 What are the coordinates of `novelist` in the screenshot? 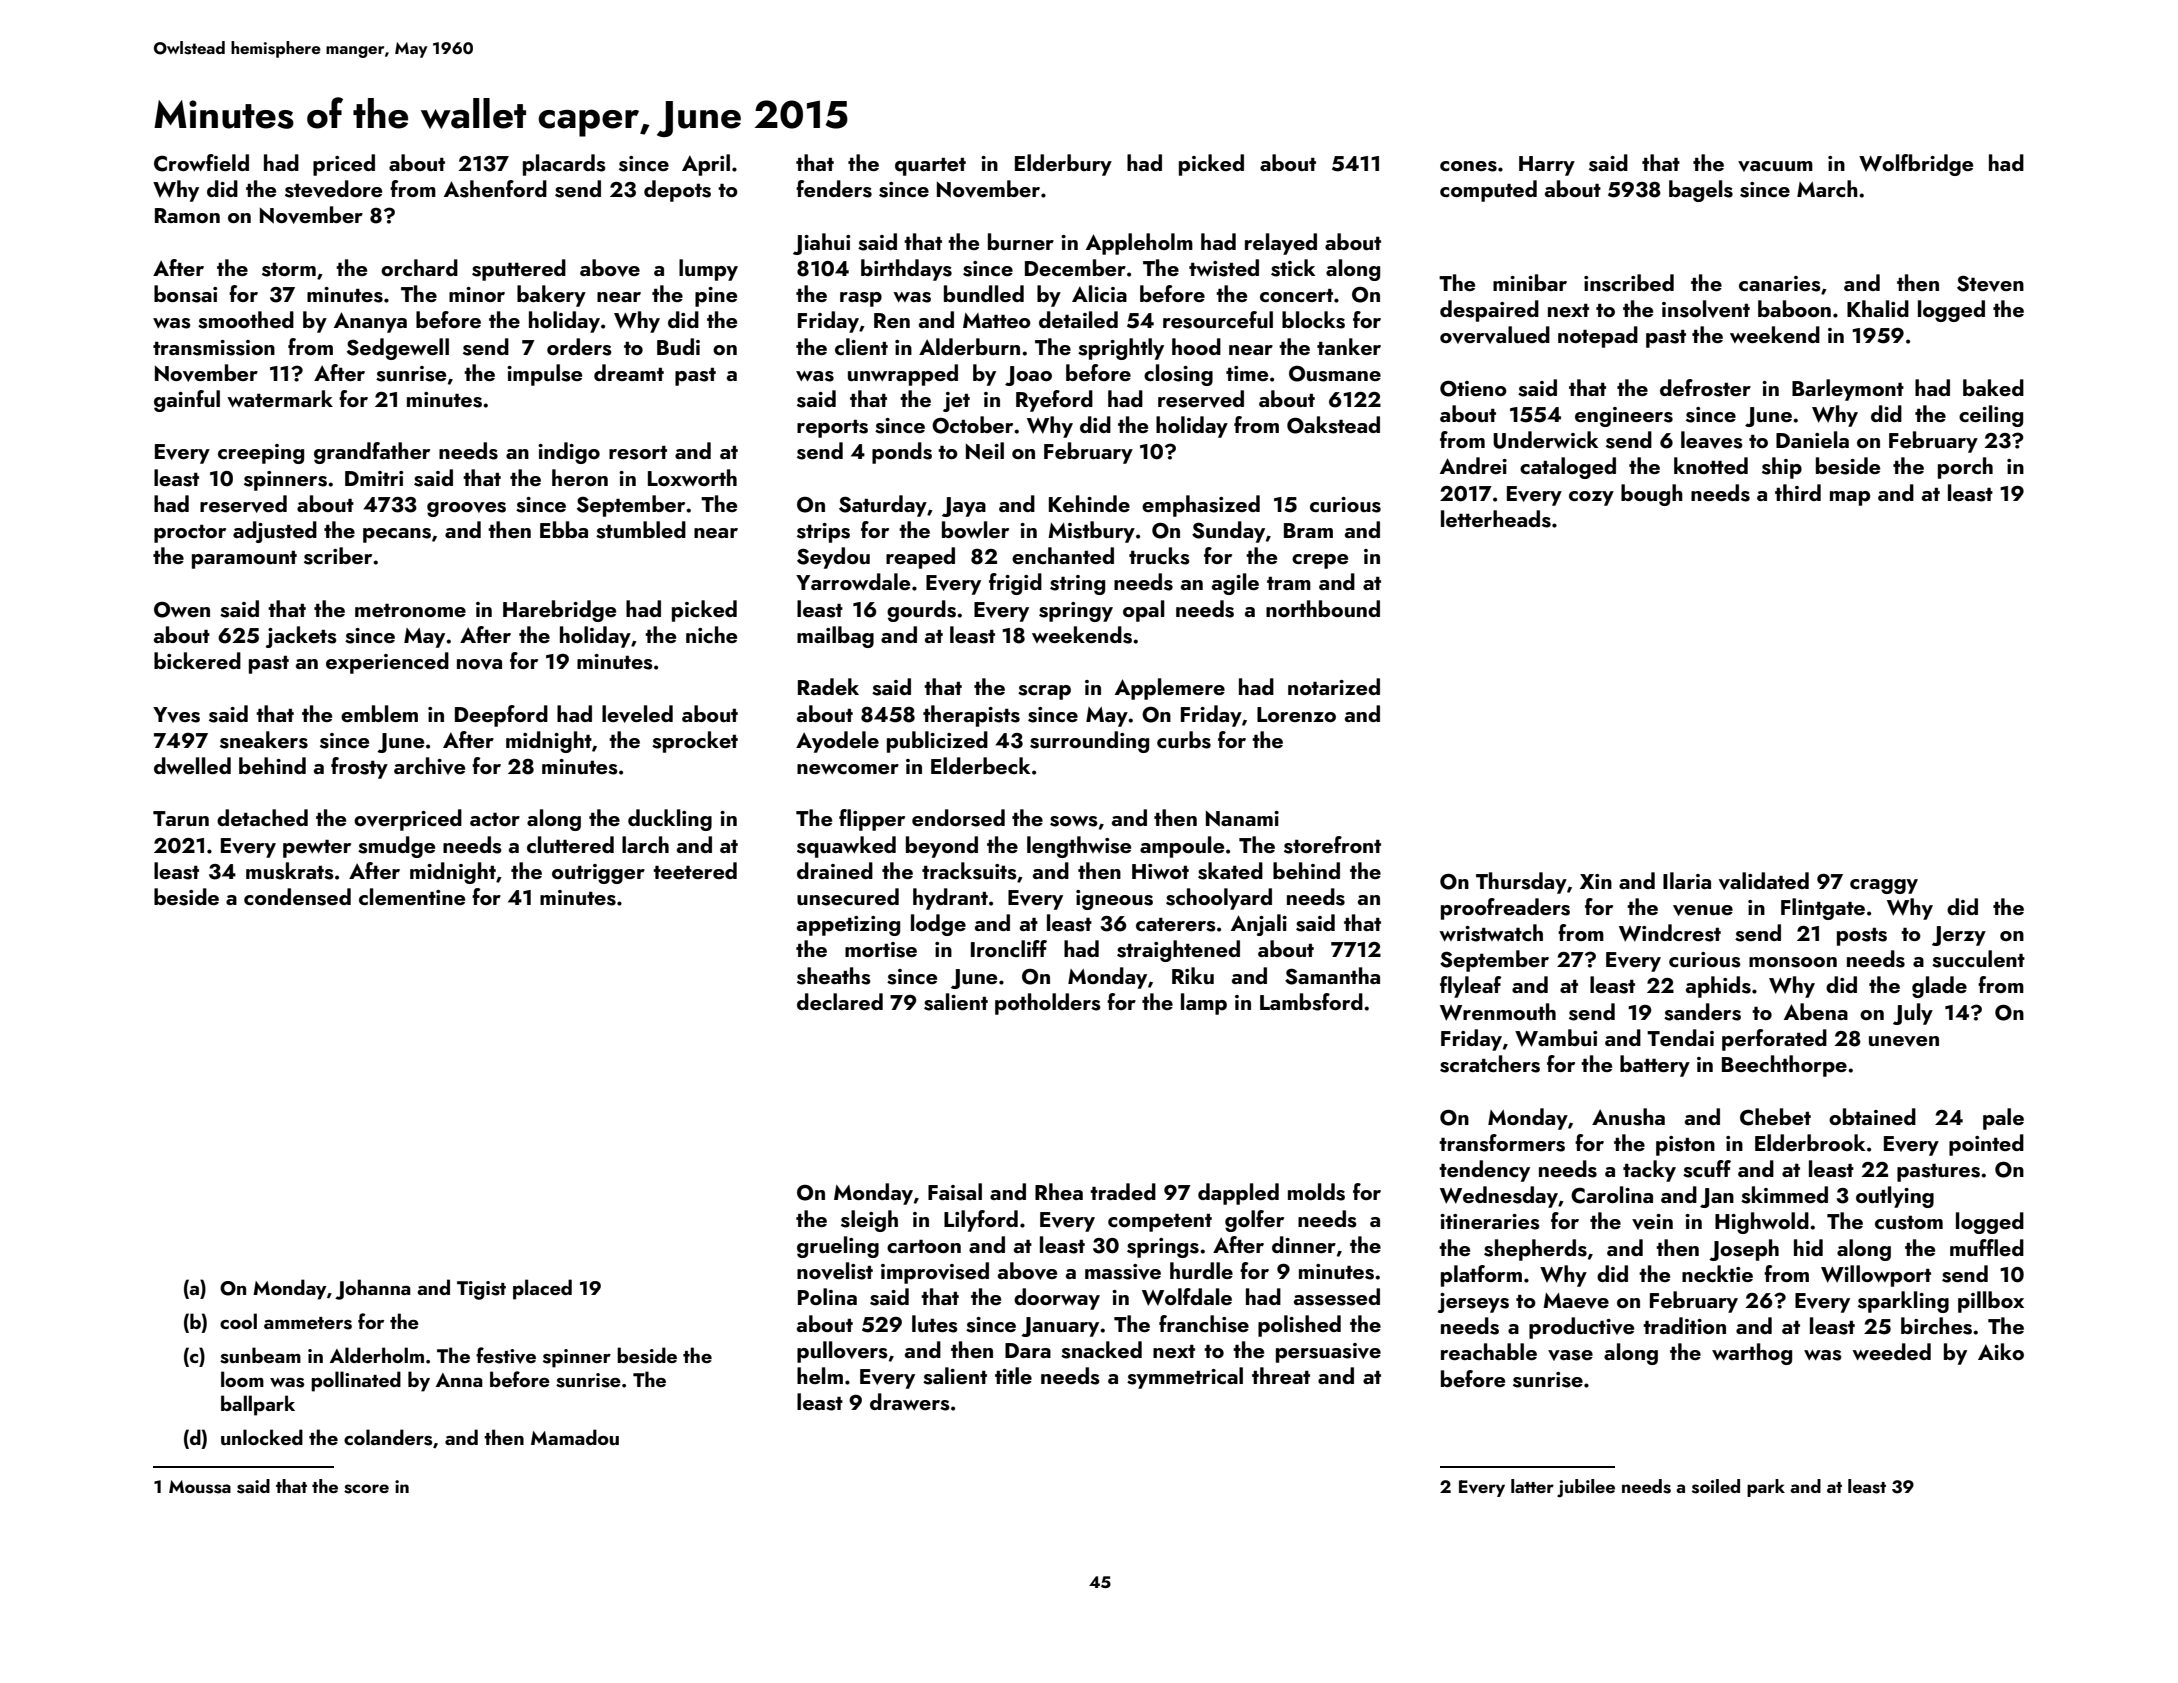 It's located at (835, 1271).
